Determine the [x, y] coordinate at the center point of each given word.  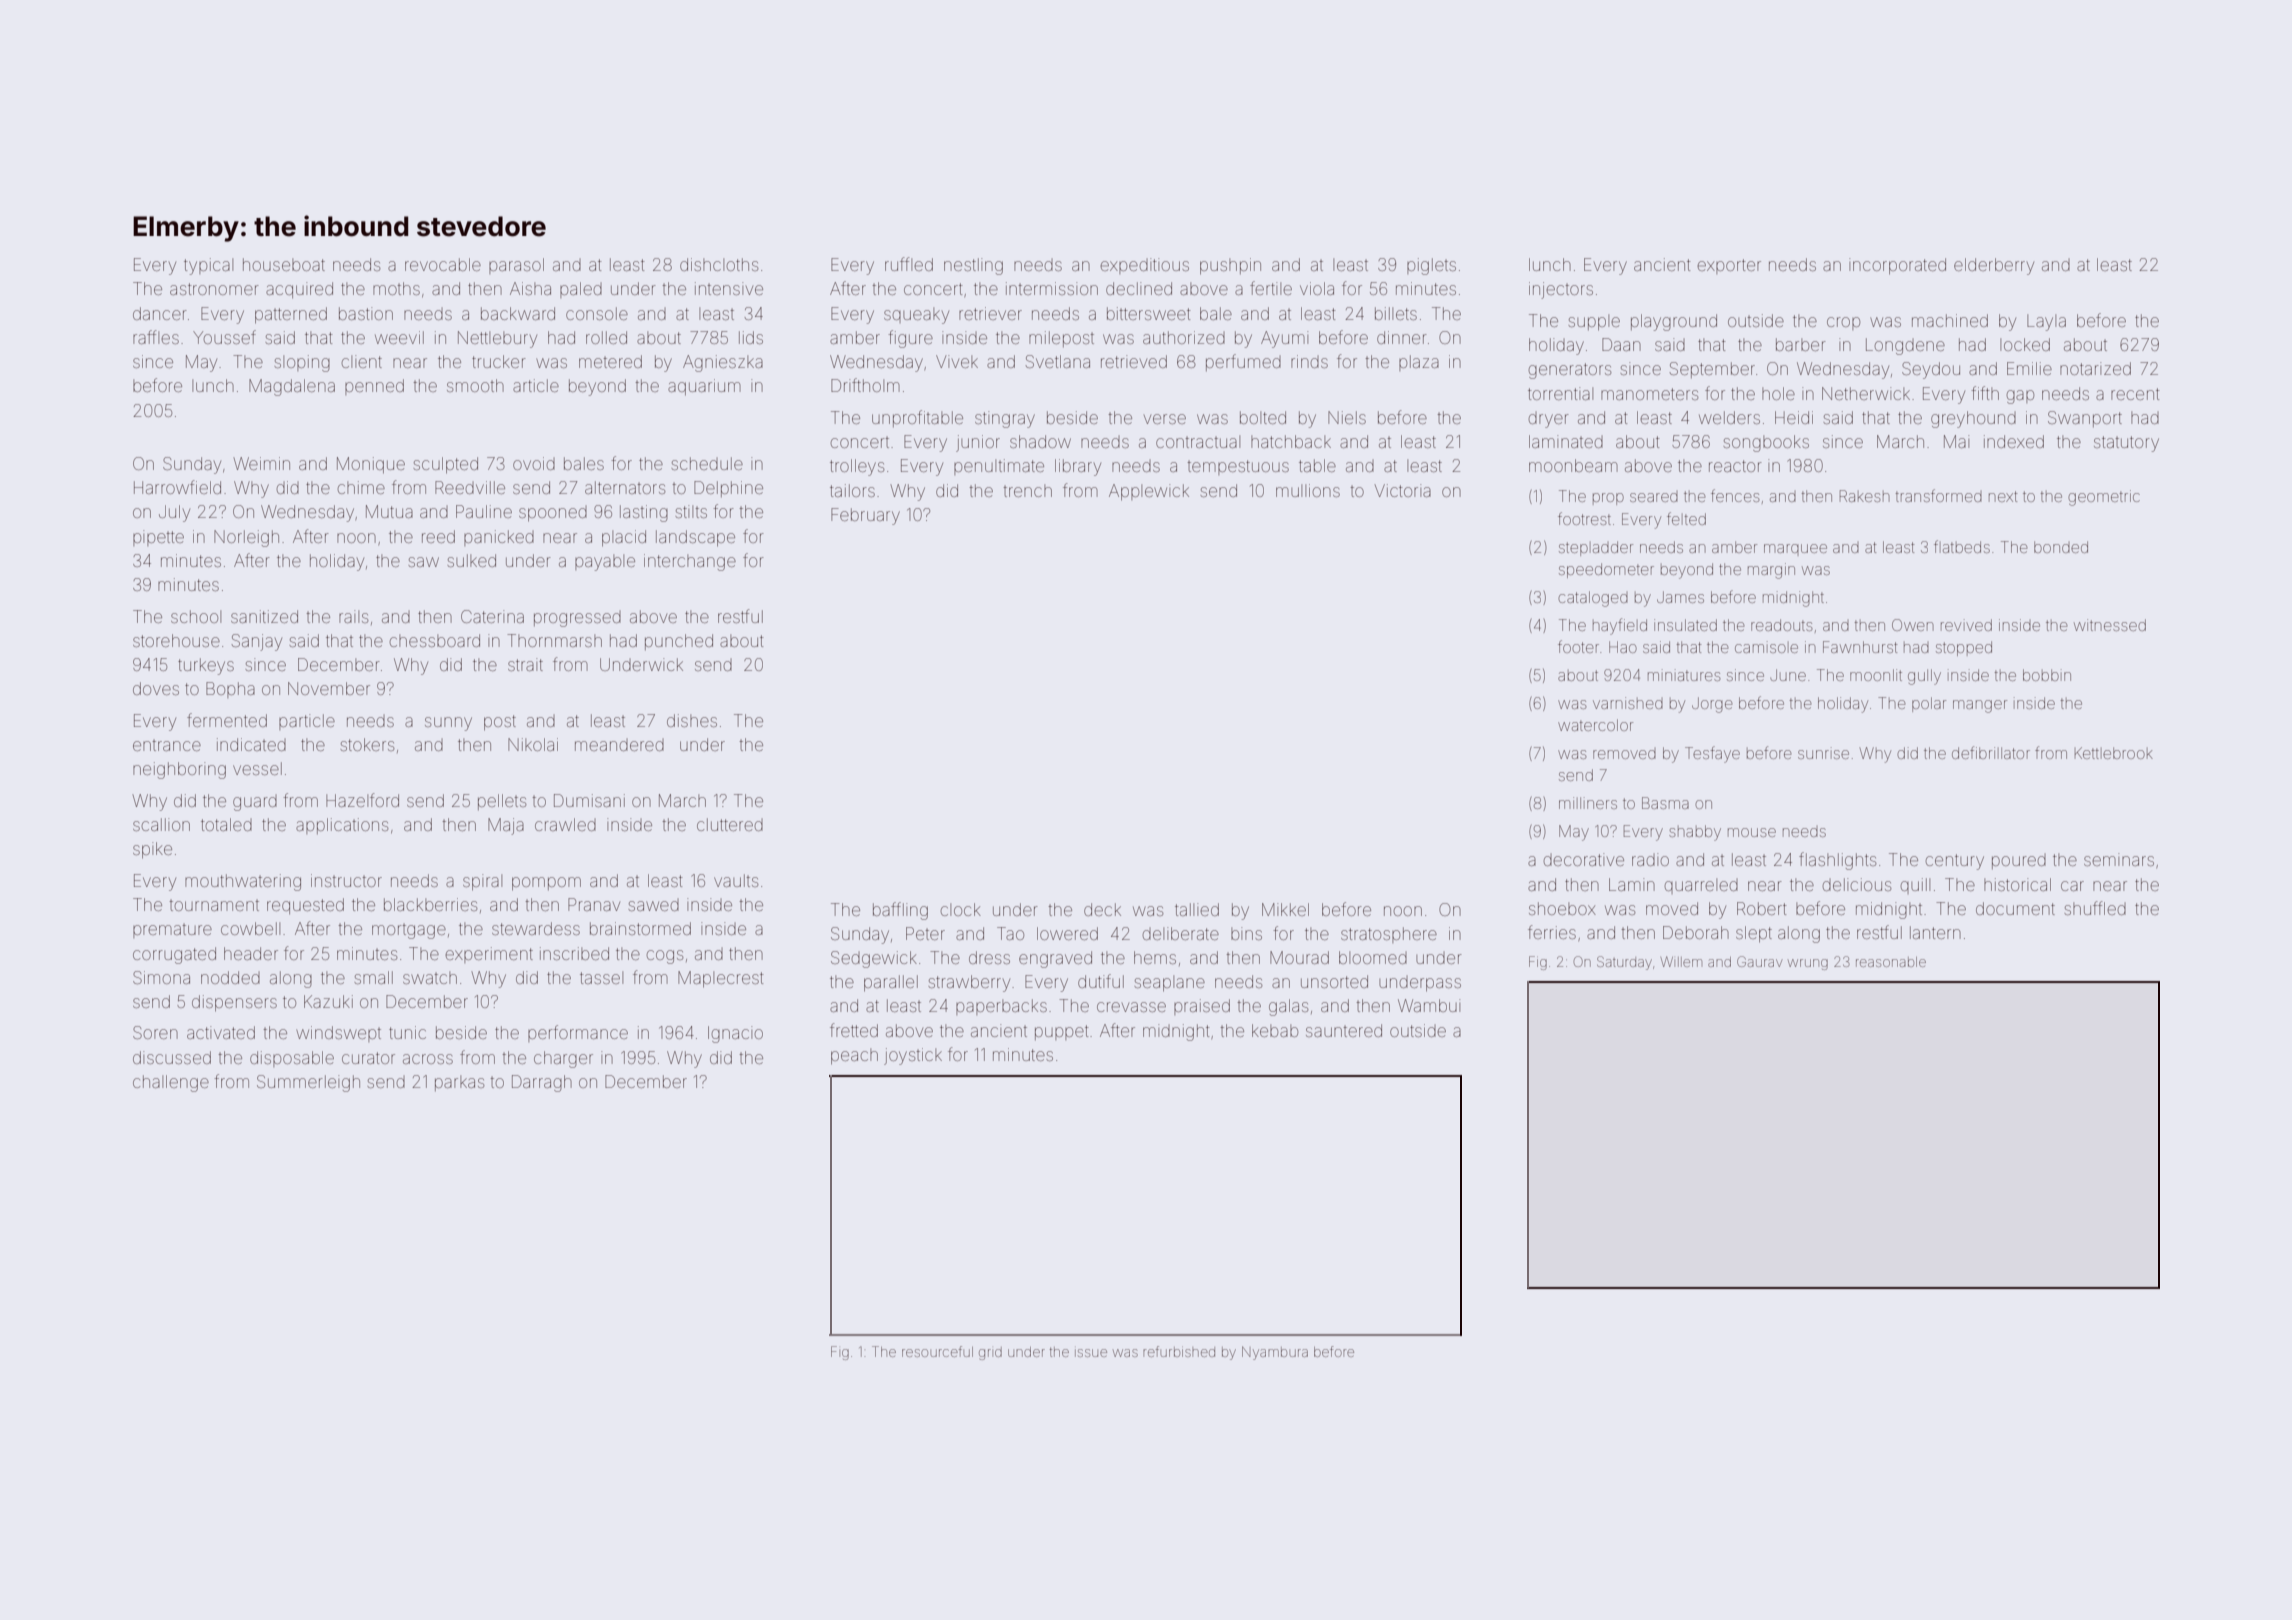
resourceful [937, 1351]
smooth [475, 385]
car [2072, 886]
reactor [1735, 466]
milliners [1588, 803]
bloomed [1373, 957]
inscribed [574, 953]
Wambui [1429, 1005]
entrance [167, 746]
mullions [1308, 490]
